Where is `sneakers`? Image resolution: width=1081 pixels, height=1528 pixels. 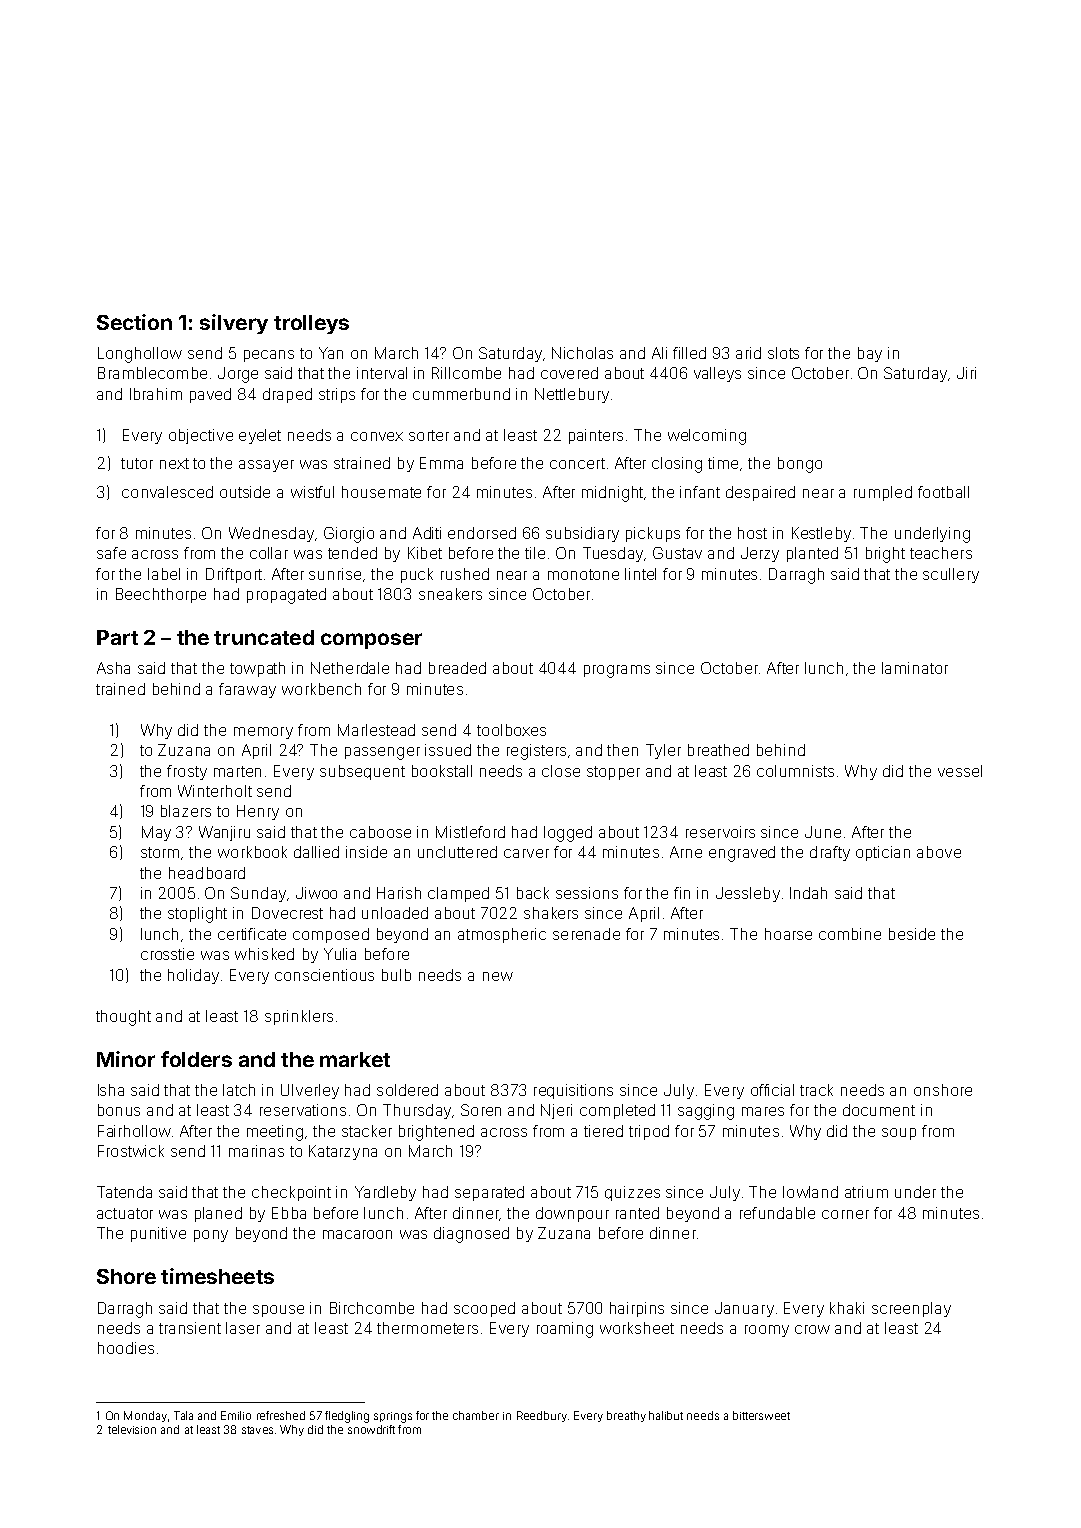 sneakers is located at coordinates (450, 594).
